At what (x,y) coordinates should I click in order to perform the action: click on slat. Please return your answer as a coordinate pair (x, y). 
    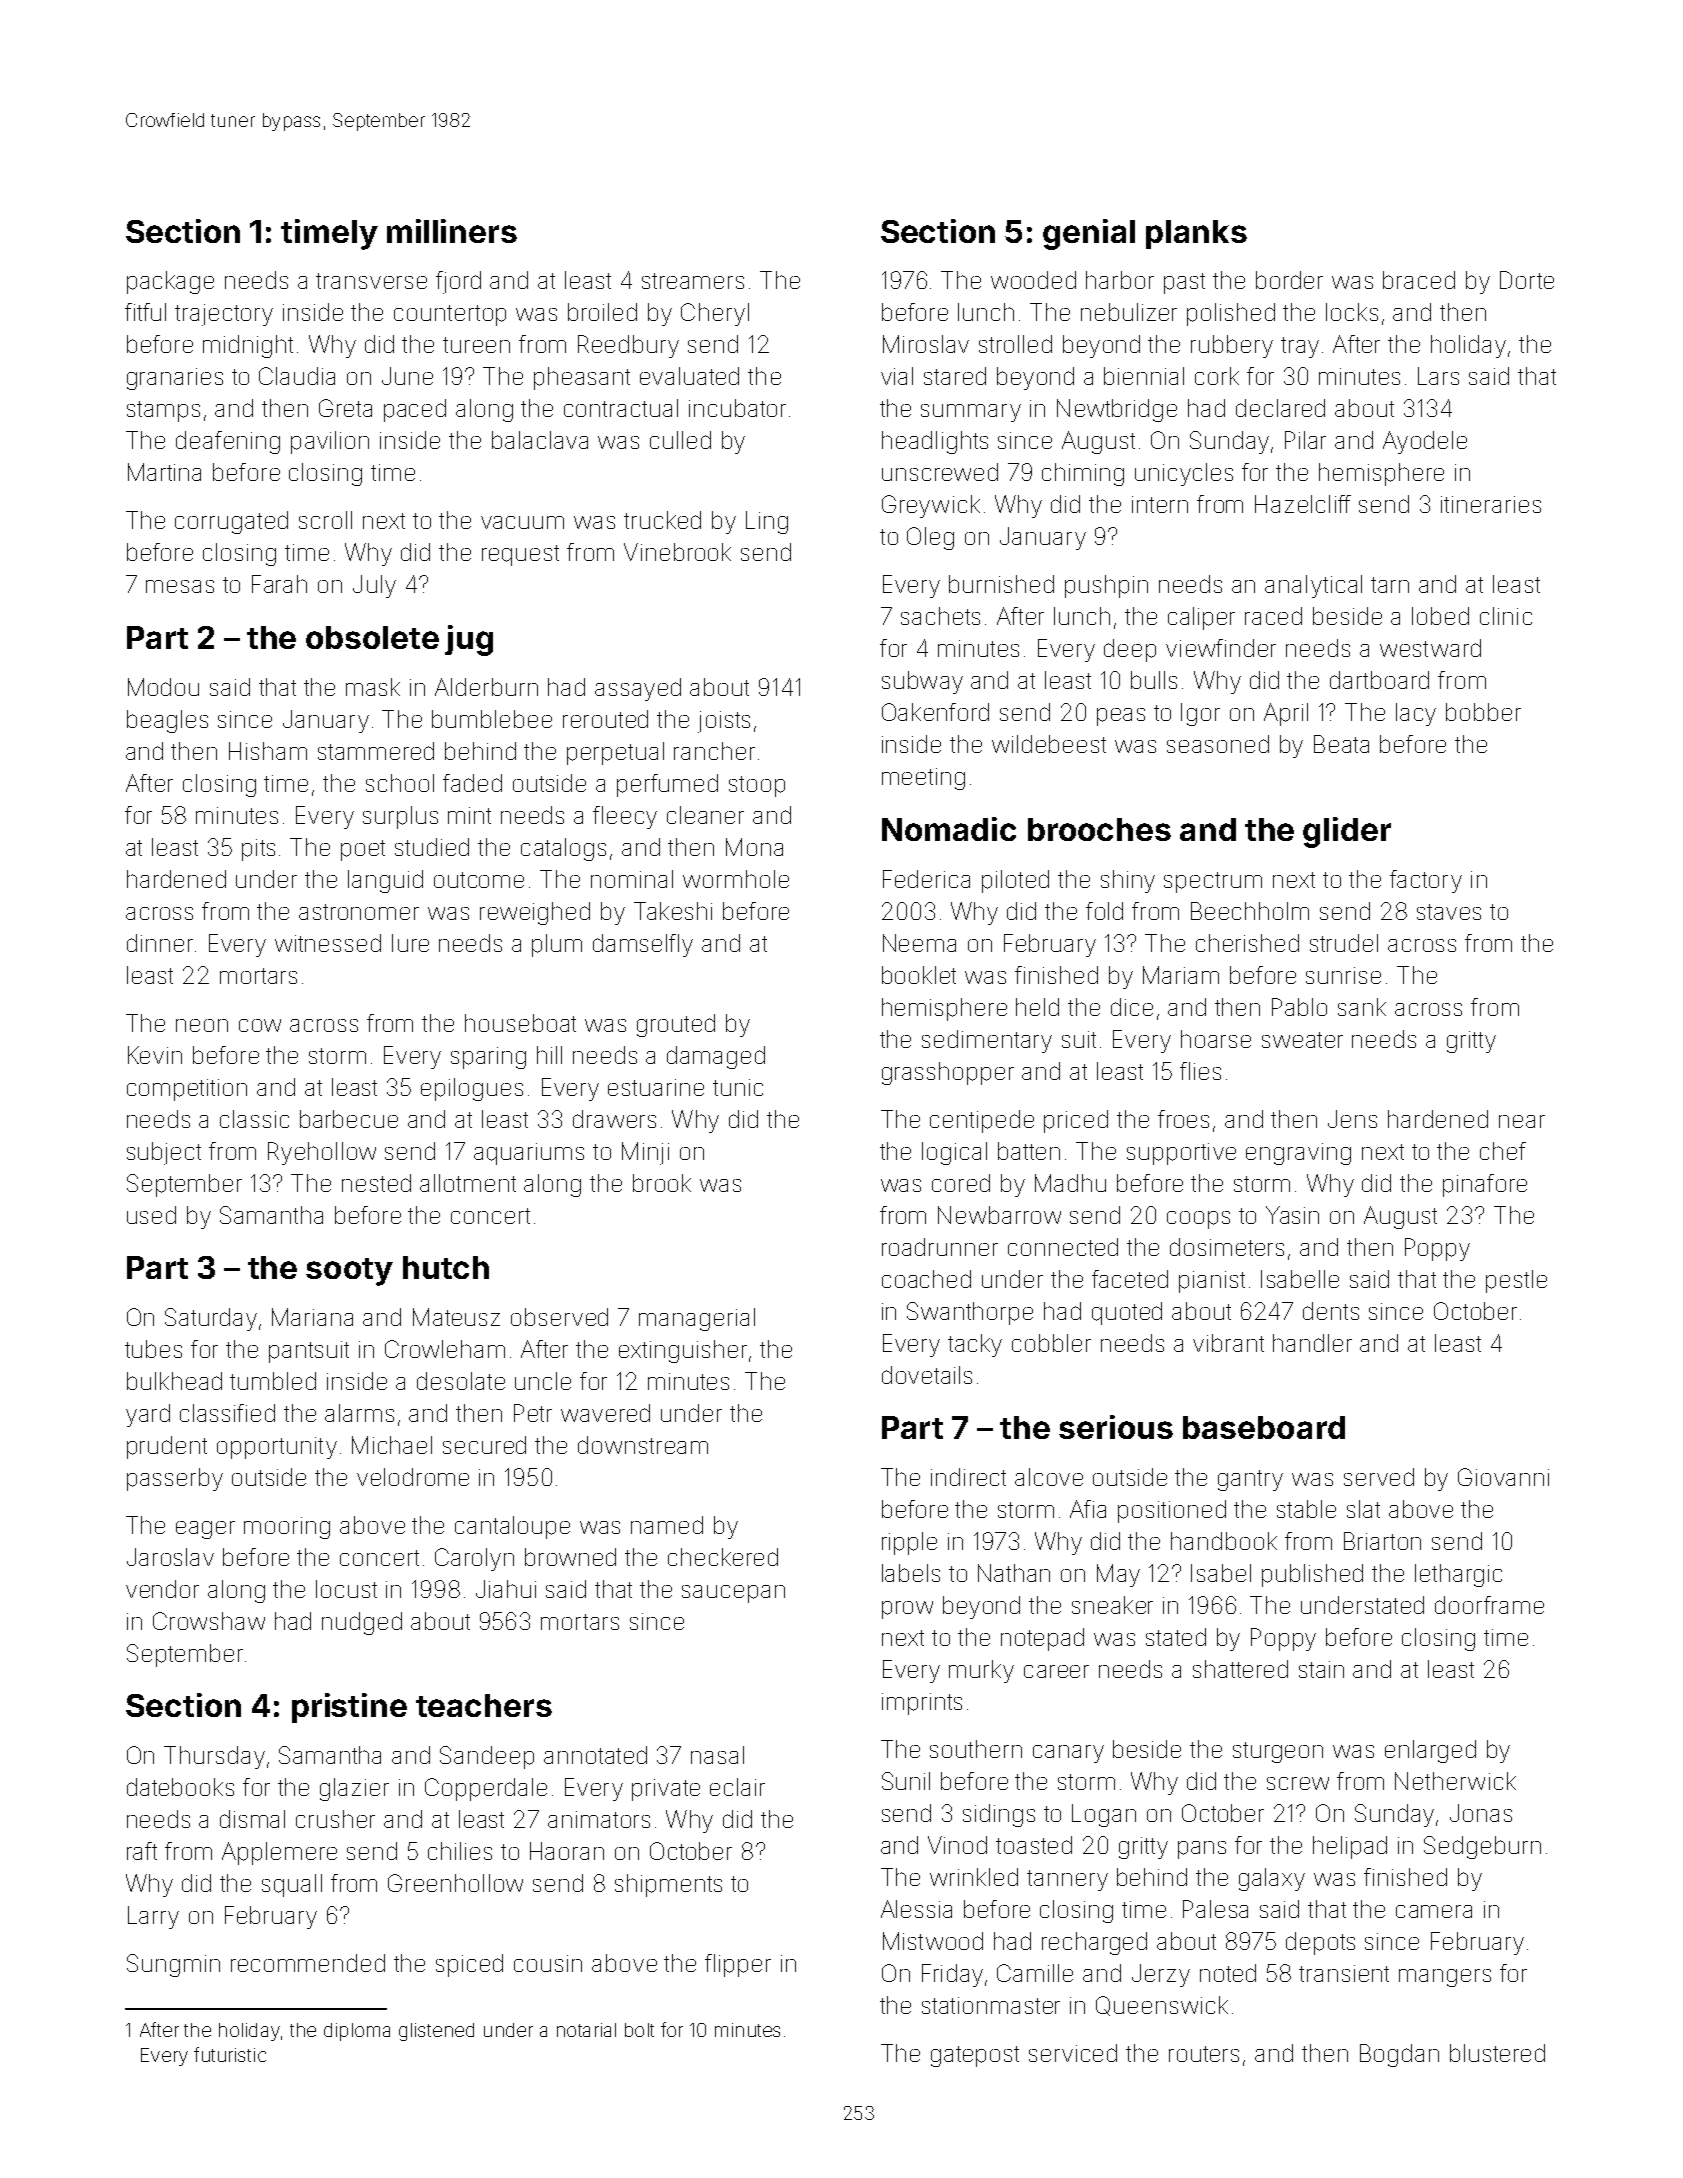
    Looking at the image, I should click on (1363, 1509).
